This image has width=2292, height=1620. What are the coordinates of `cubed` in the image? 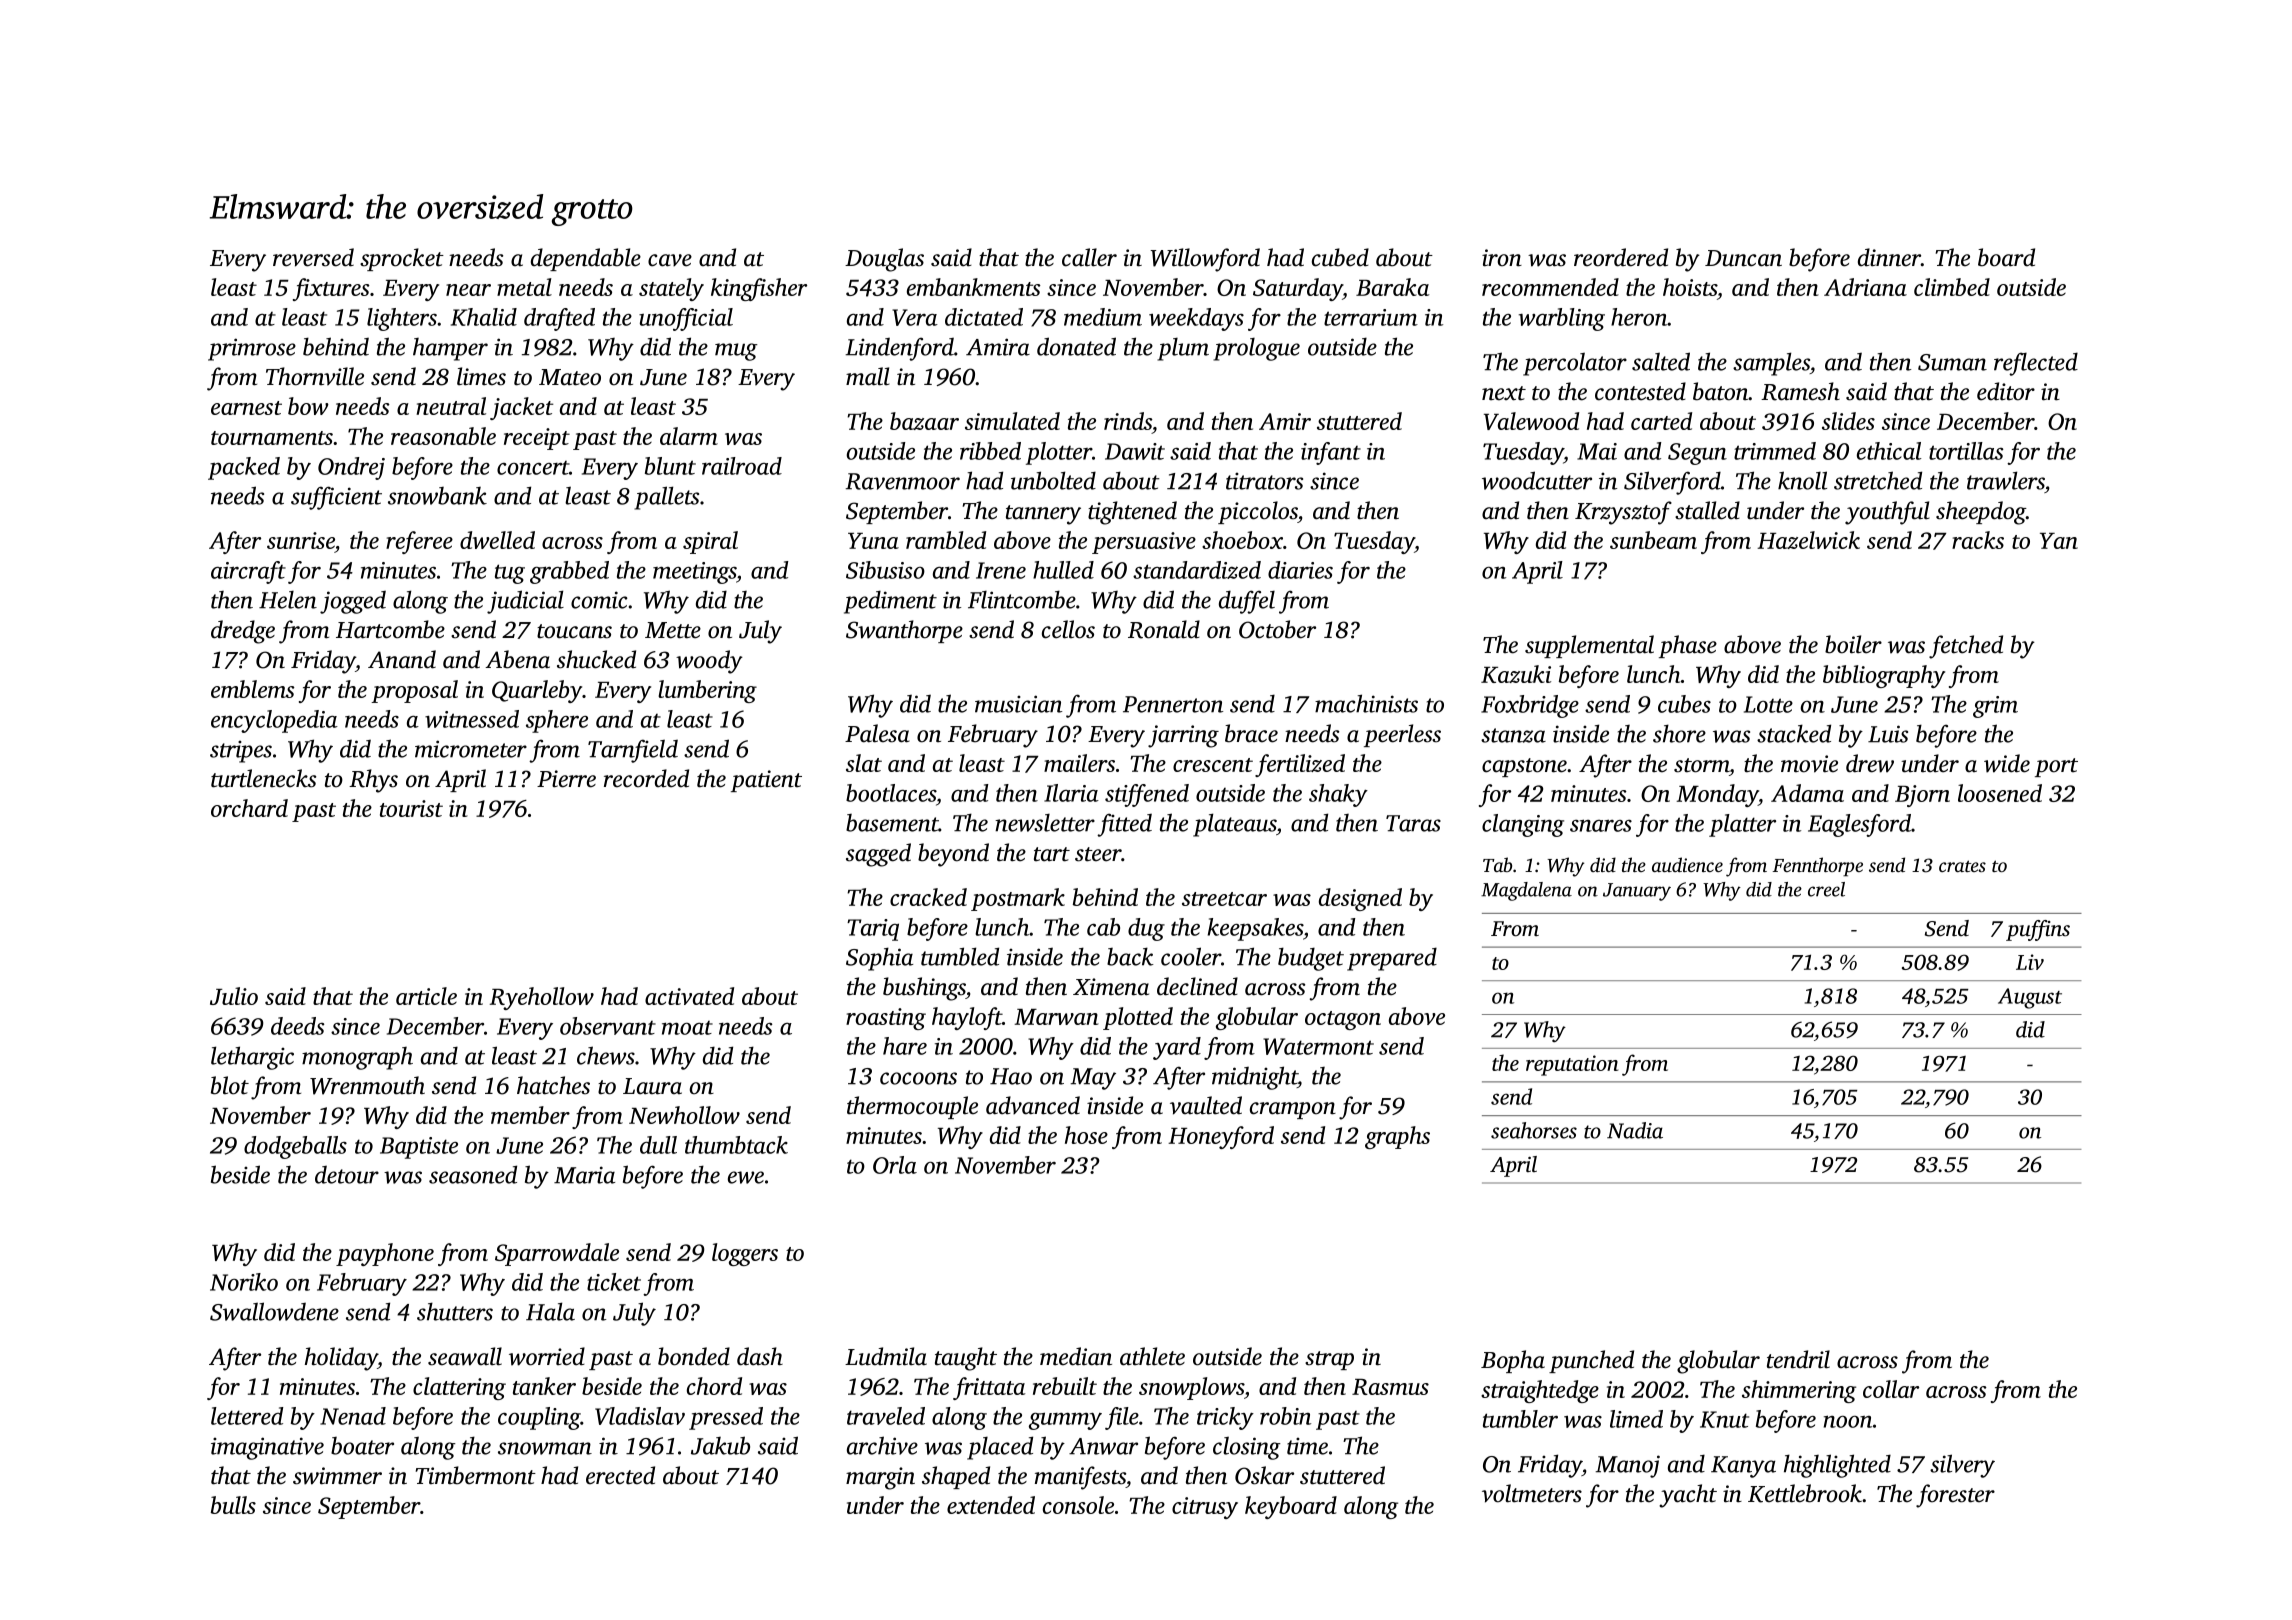 It's located at (1340, 257).
